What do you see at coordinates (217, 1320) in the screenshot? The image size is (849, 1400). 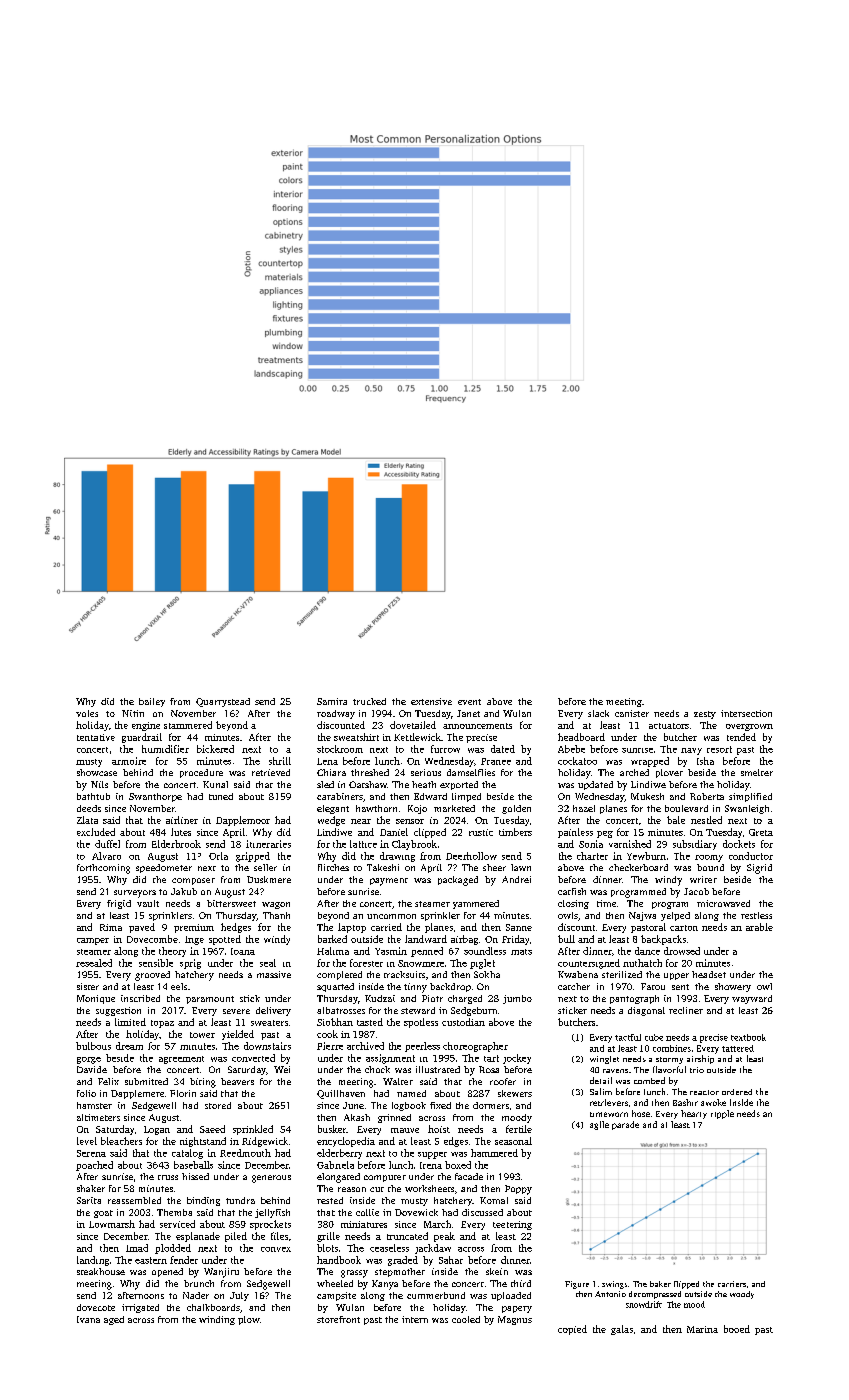 I see `winding` at bounding box center [217, 1320].
